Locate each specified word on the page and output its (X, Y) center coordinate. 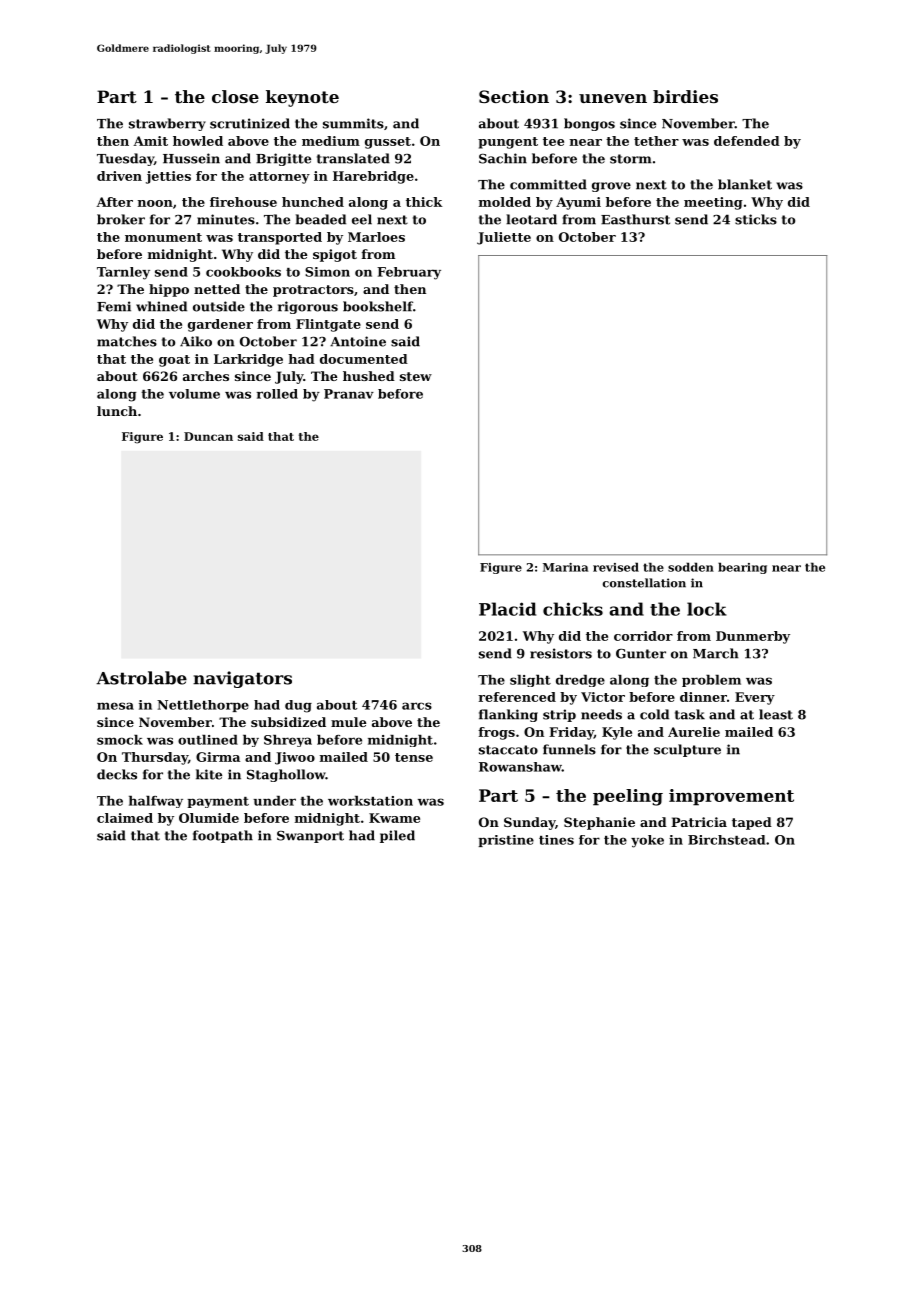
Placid (507, 609)
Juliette (504, 238)
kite (209, 774)
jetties (168, 177)
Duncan (208, 436)
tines (556, 840)
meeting (713, 203)
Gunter (641, 654)
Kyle (617, 733)
